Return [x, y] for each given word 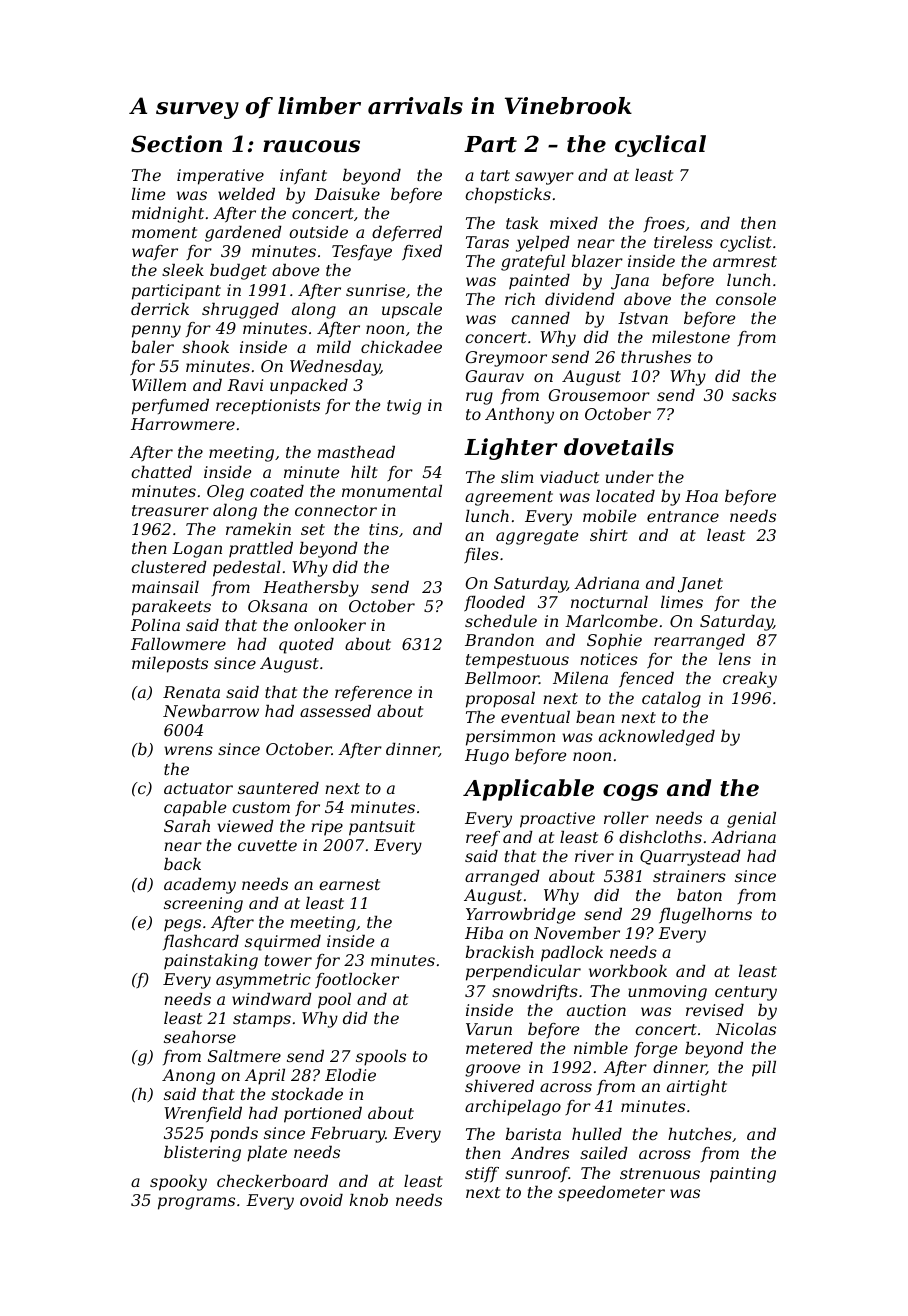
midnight [168, 215]
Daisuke [347, 194]
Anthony [519, 416]
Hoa [701, 496]
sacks [754, 395]
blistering [202, 1154]
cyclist [746, 244]
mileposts [170, 665]
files [481, 556]
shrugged [240, 311]
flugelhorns [705, 916]
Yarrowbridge [520, 916]
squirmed [283, 943]
